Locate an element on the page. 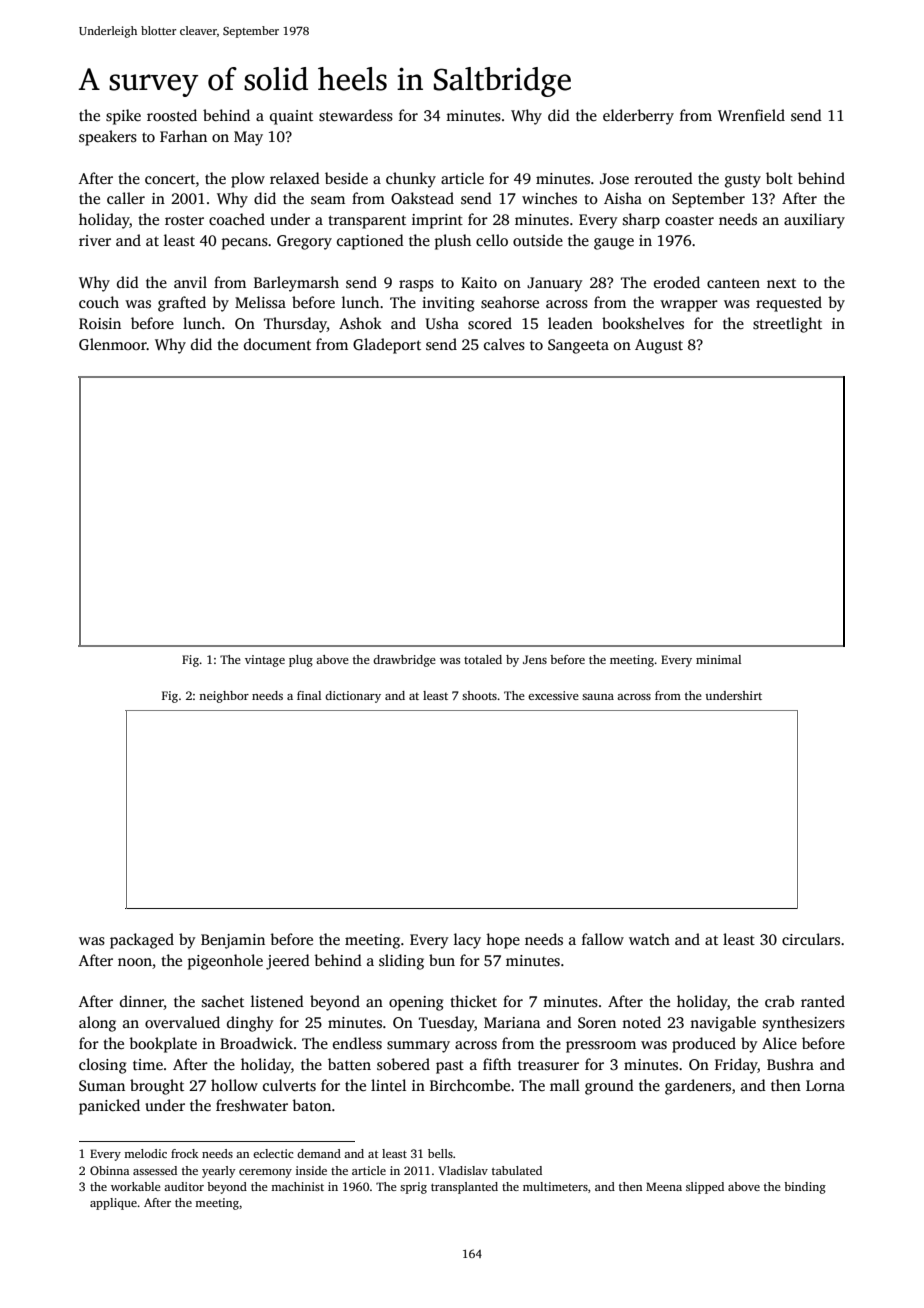 Image resolution: width=924 pixels, height=1308 pixels. sauna is located at coordinates (598, 697).
